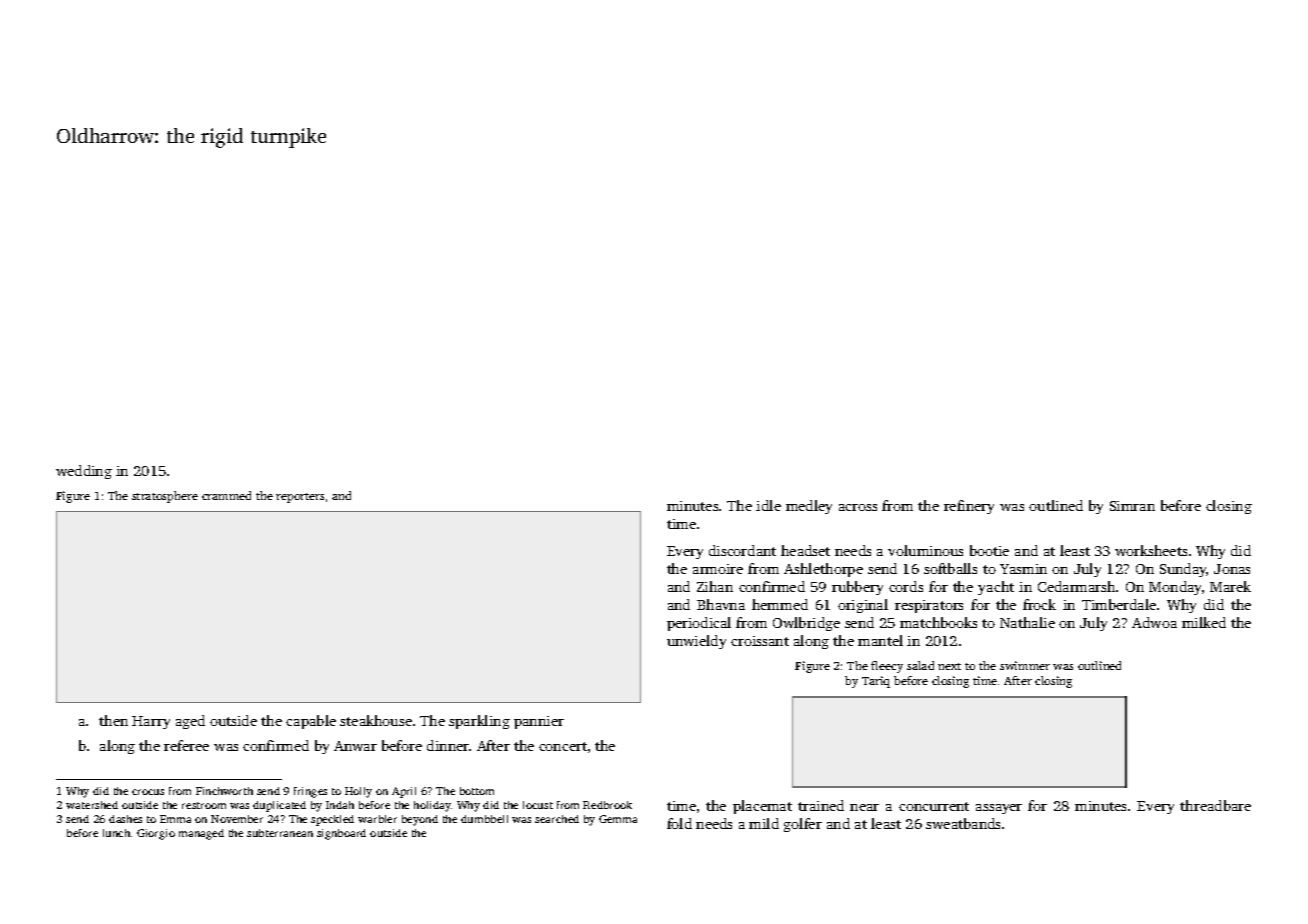 Image resolution: width=1308 pixels, height=924 pixels. Describe the element at coordinates (355, 746) in the screenshot. I see `Anwar` at that location.
